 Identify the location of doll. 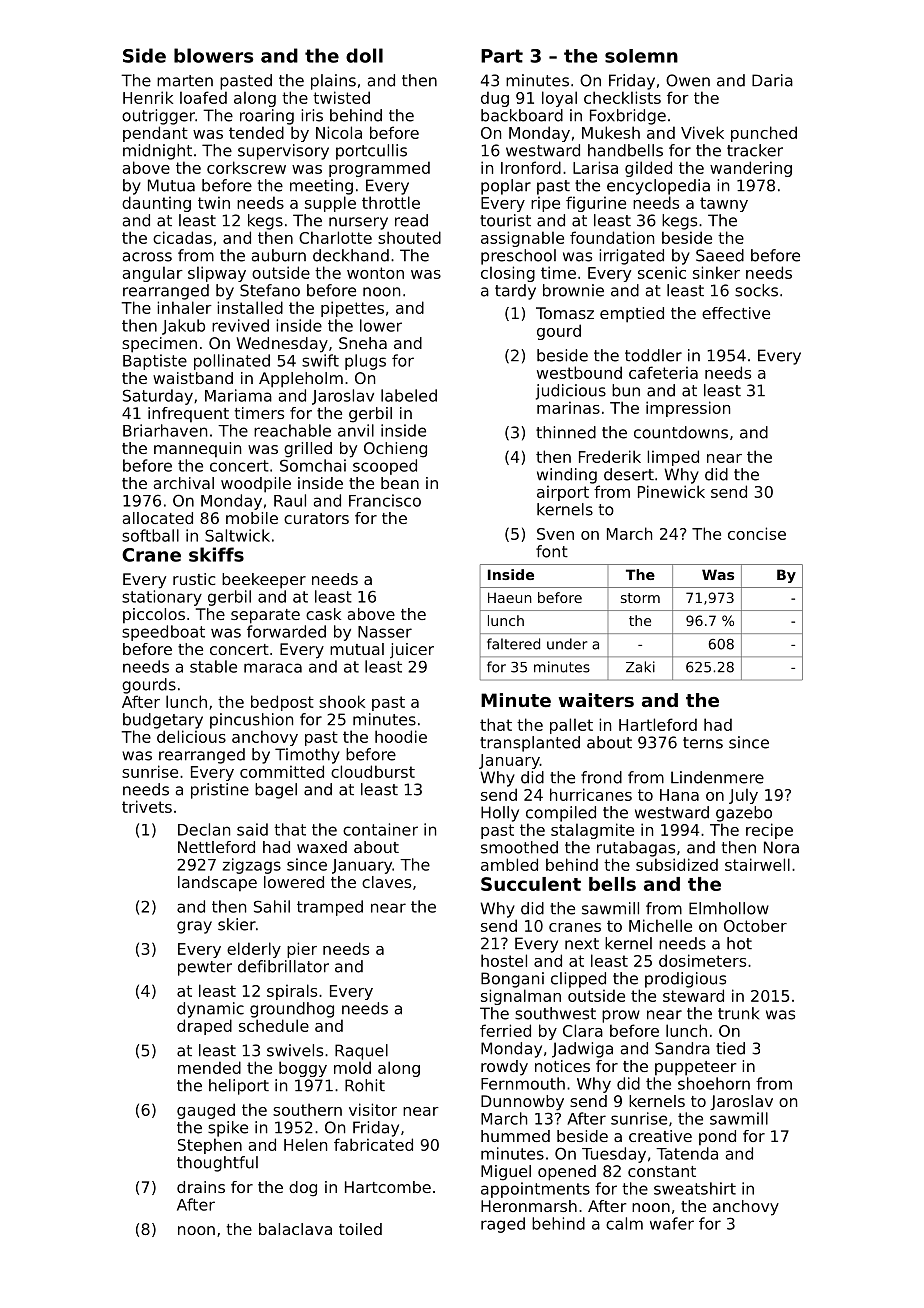
(364, 55).
